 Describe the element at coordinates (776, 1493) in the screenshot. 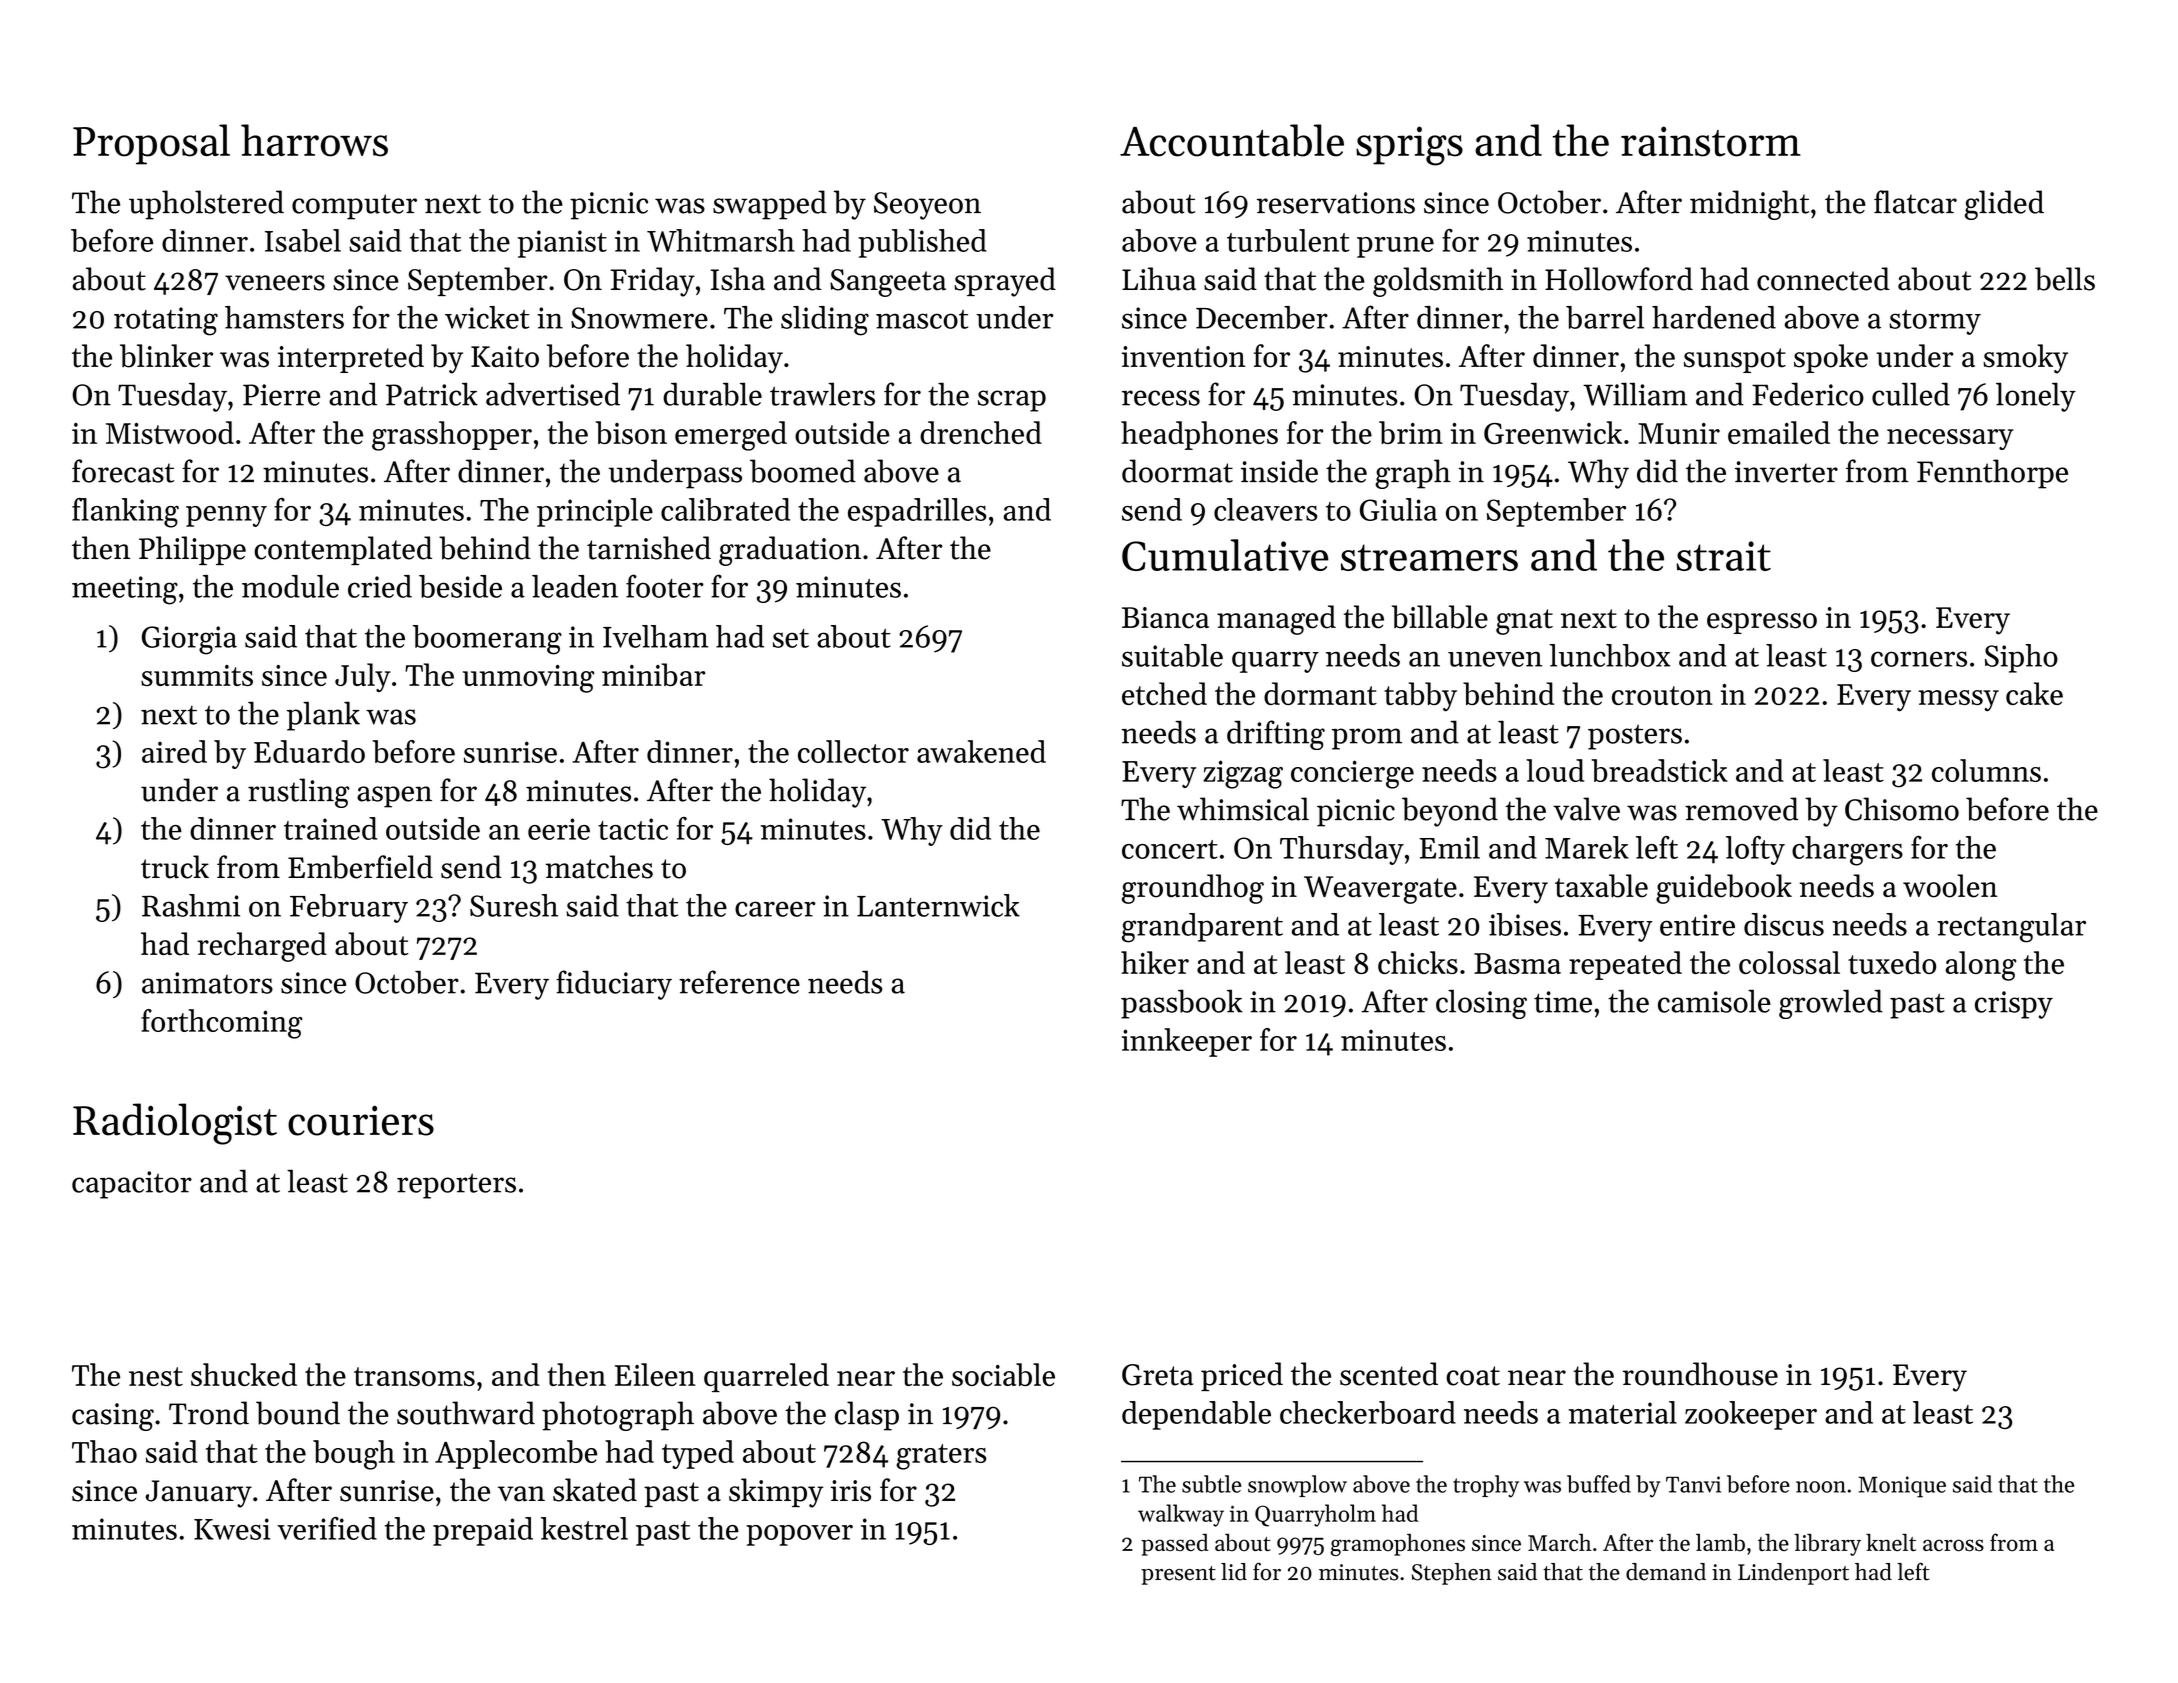

I see `skimpy` at that location.
